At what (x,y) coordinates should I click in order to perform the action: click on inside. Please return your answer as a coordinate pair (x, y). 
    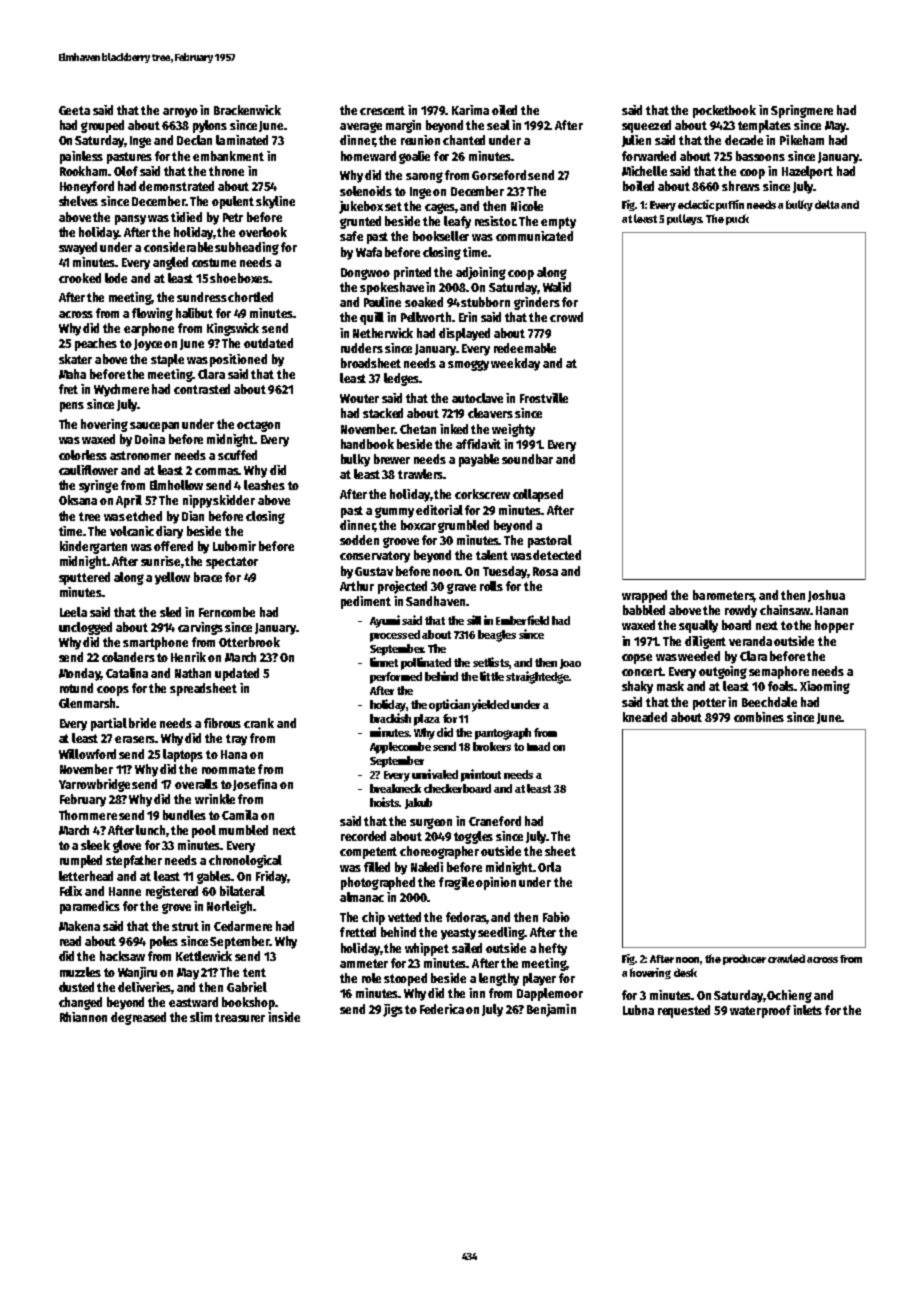
    Looking at the image, I should click on (284, 1017).
